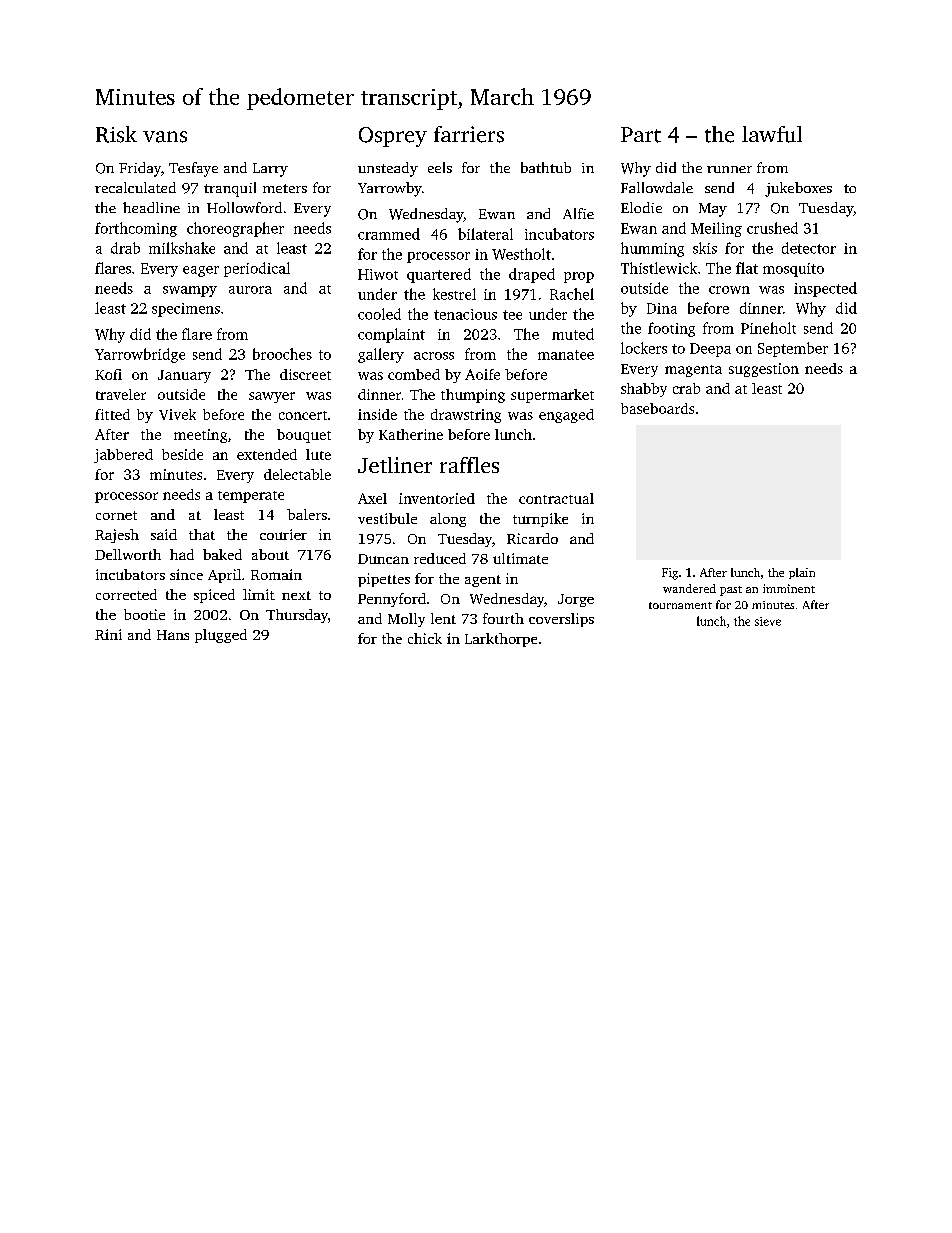 This screenshot has width=952, height=1233. Describe the element at coordinates (270, 554) in the screenshot. I see `about` at that location.
